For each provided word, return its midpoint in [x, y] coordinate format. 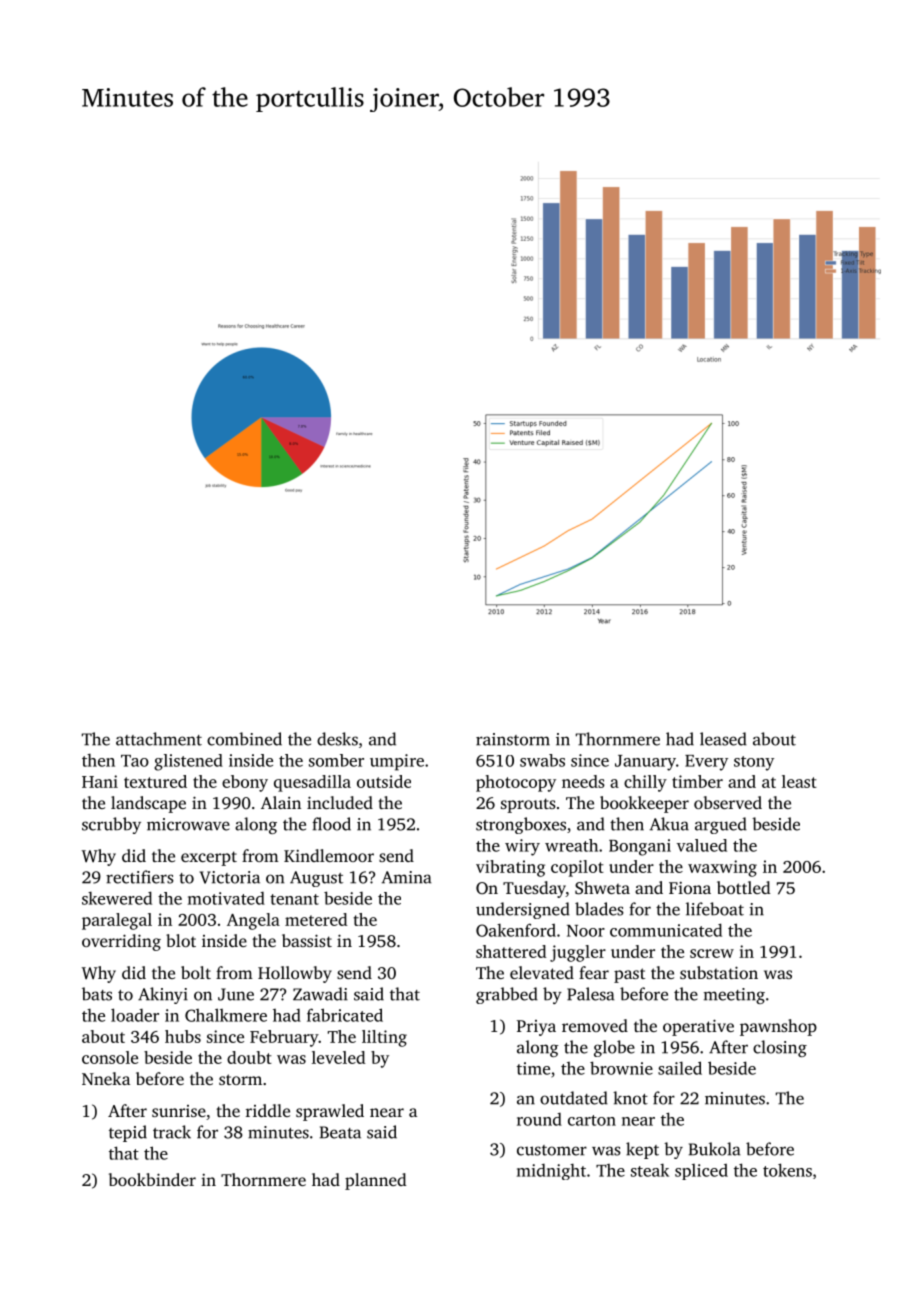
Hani [100, 781]
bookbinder [152, 1179]
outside [384, 781]
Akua [669, 824]
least [799, 781]
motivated [226, 898]
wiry [522, 847]
